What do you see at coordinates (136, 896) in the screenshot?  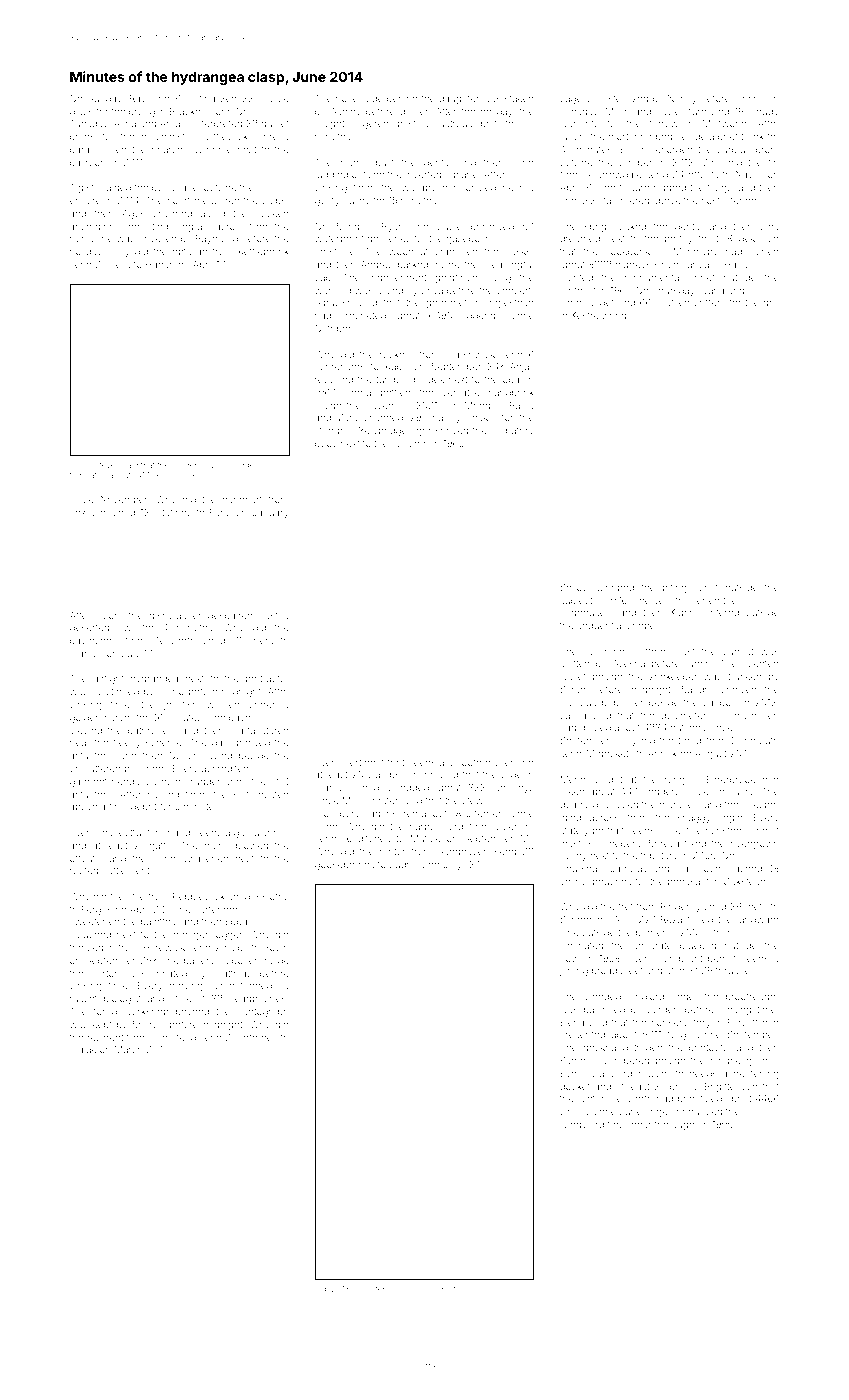 I see `stile` at bounding box center [136, 896].
